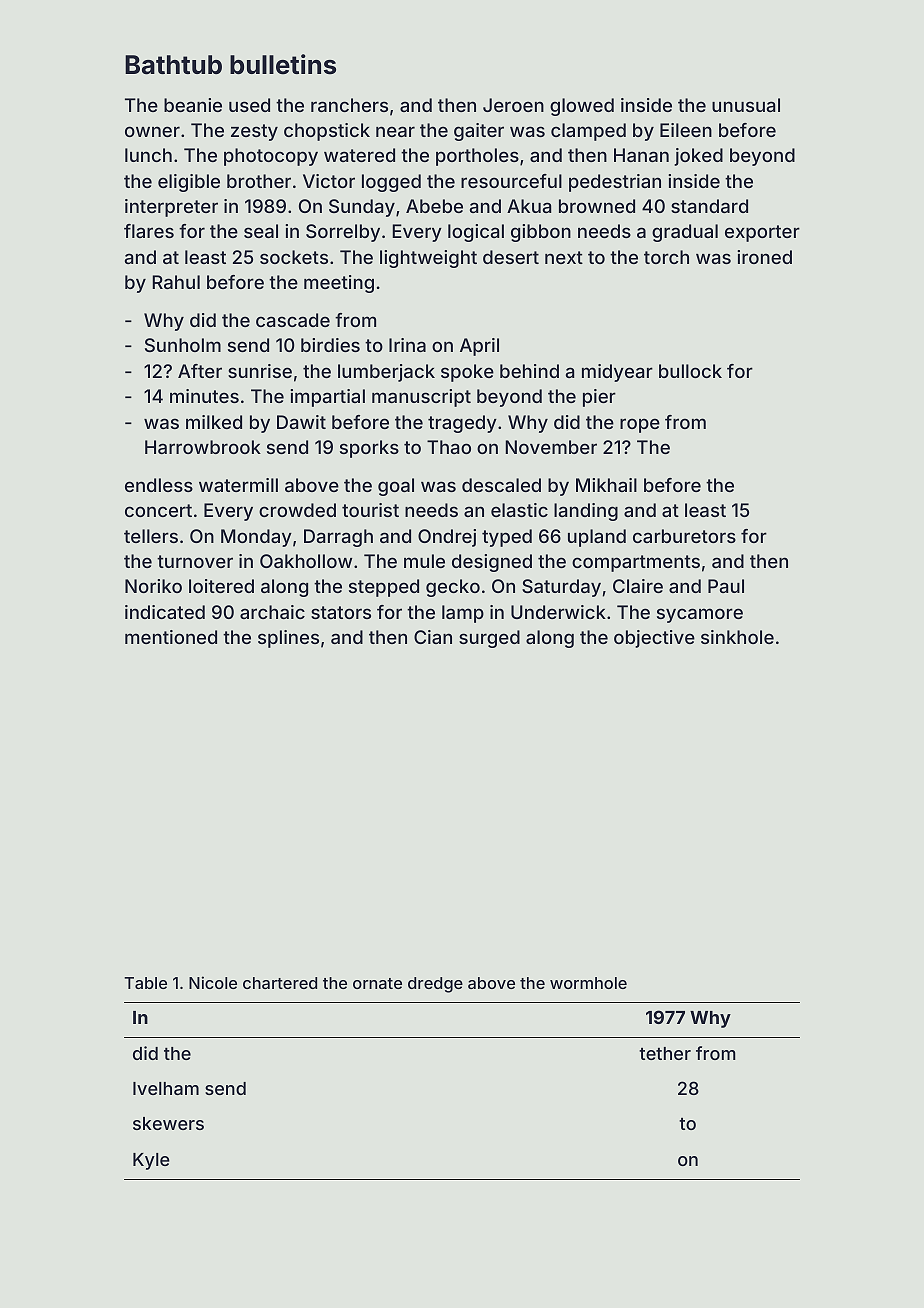 The width and height of the screenshot is (924, 1308). What do you see at coordinates (746, 105) in the screenshot?
I see `unusual` at bounding box center [746, 105].
